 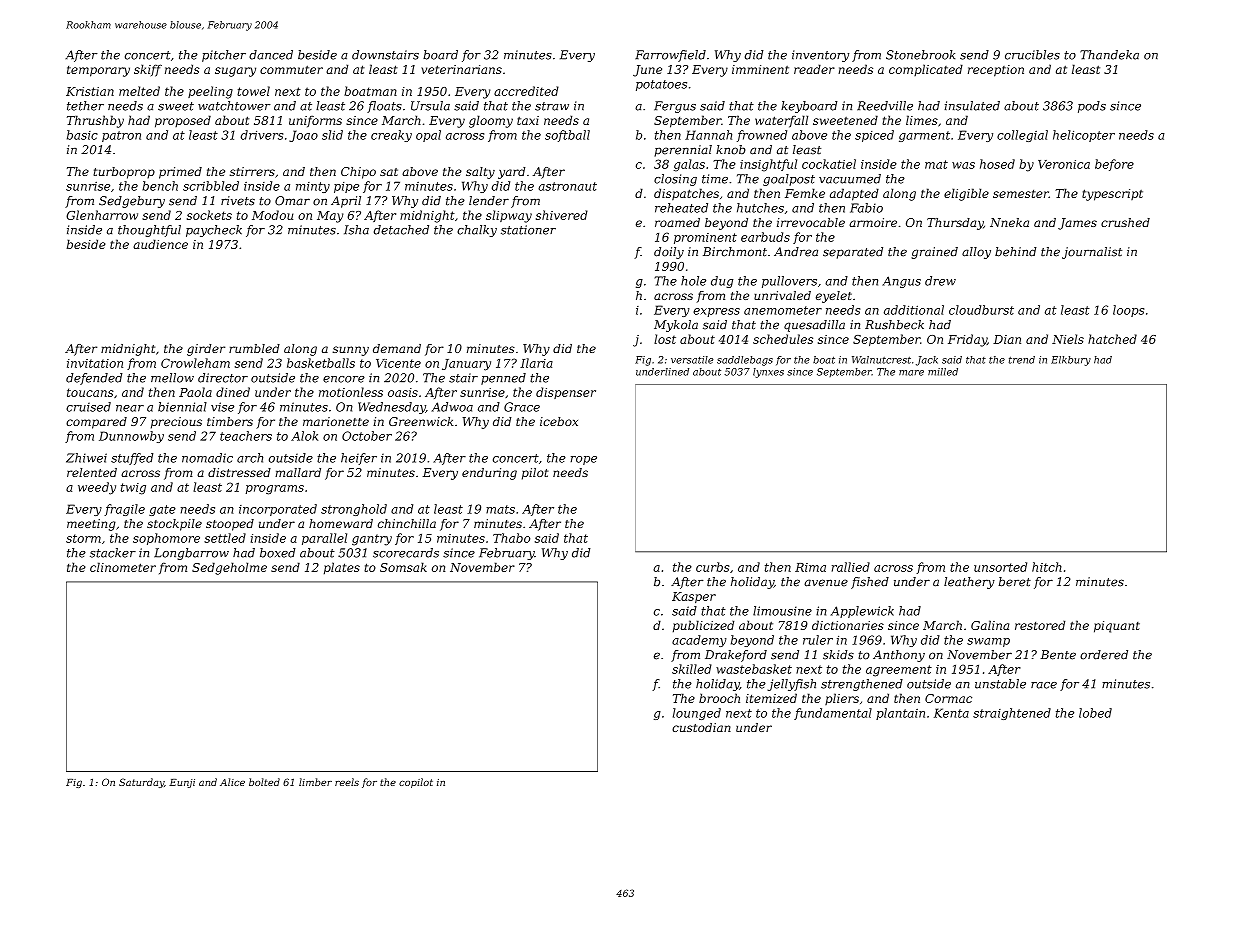 What do you see at coordinates (567, 136) in the screenshot?
I see `softball` at bounding box center [567, 136].
